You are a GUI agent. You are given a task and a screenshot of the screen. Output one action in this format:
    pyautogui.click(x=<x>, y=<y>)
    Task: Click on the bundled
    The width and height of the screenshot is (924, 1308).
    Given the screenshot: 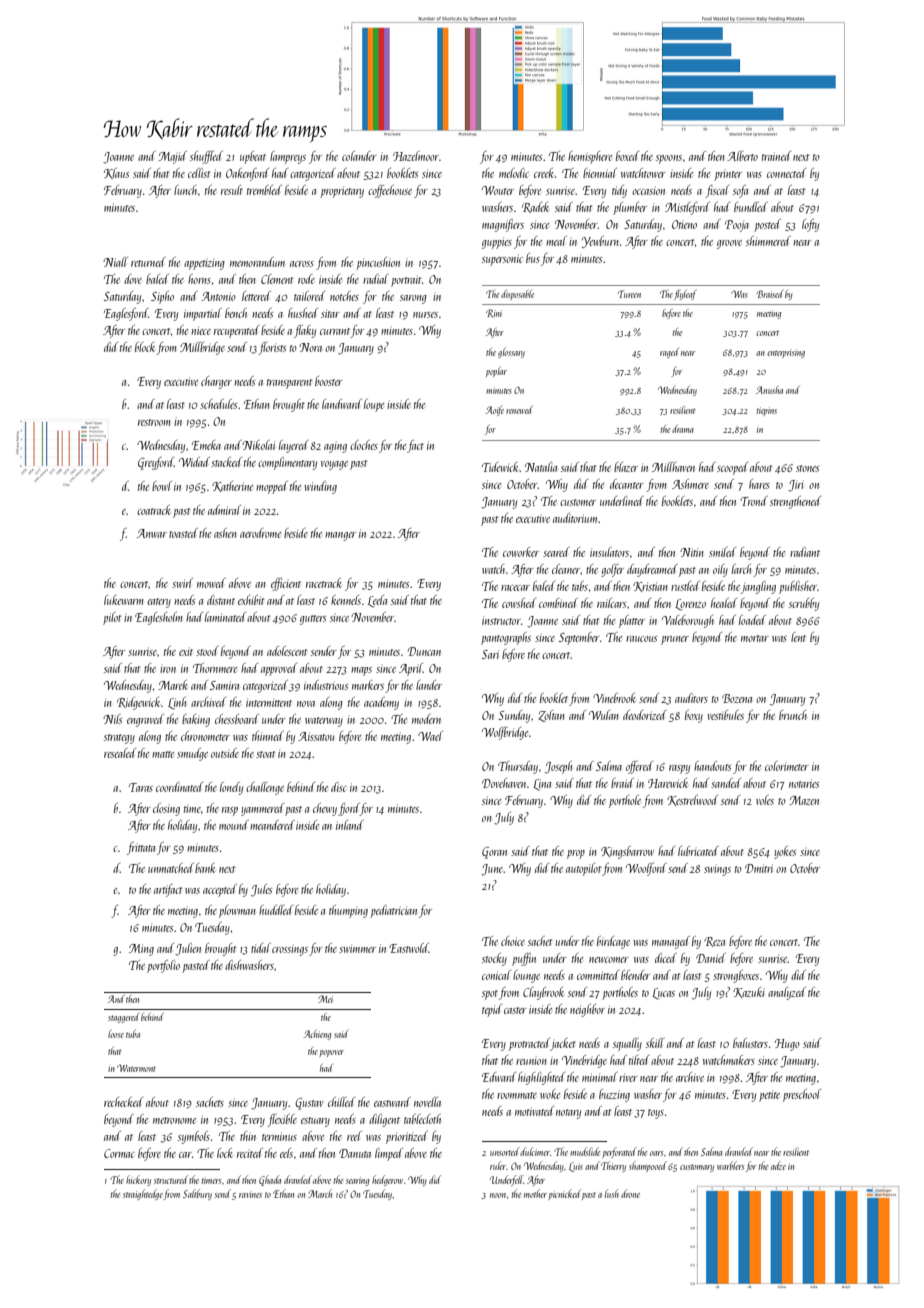 What is the action you would take?
    pyautogui.click(x=751, y=207)
